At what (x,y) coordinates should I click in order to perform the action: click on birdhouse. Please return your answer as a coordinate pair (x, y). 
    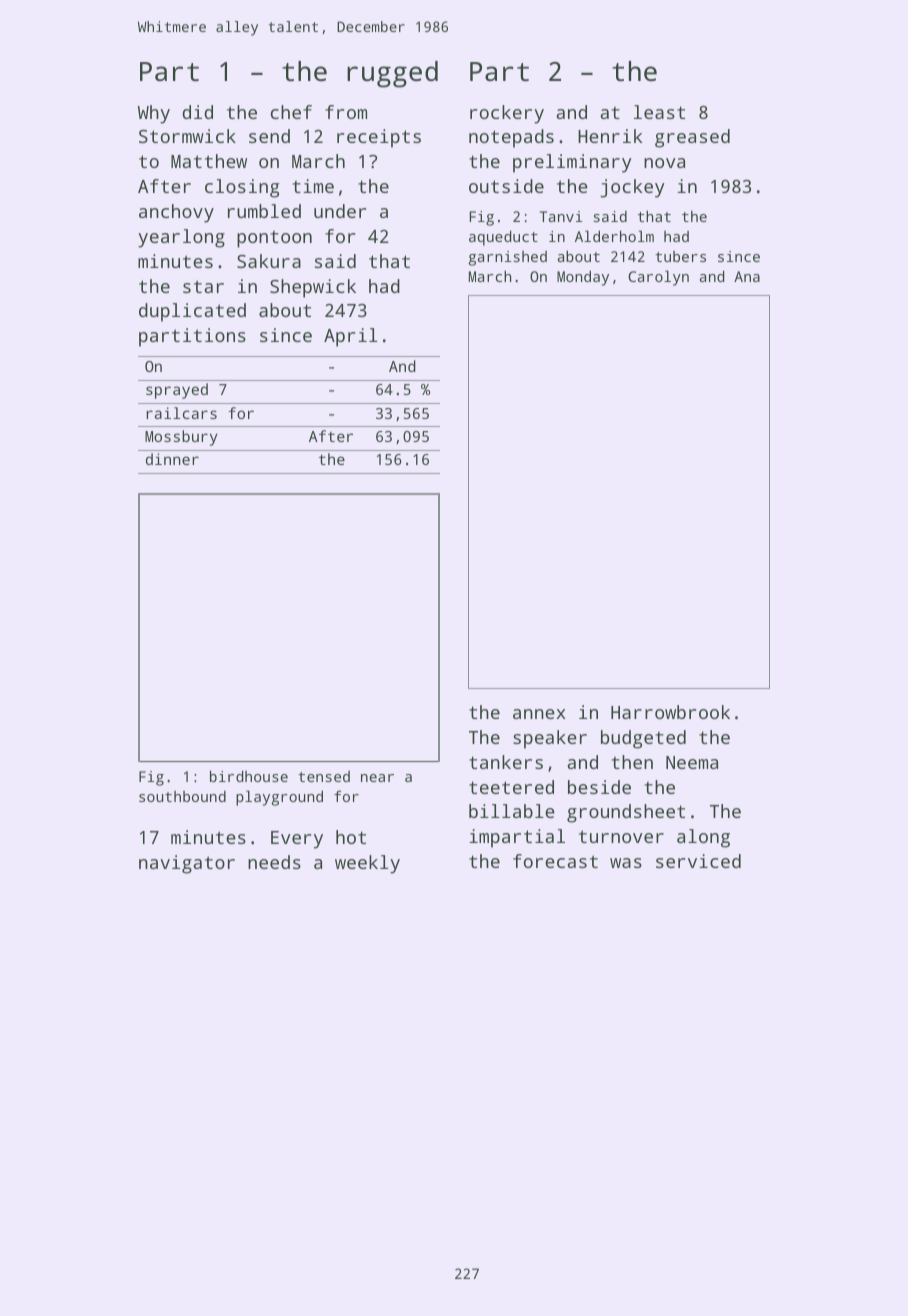
    Looking at the image, I should click on (249, 776).
